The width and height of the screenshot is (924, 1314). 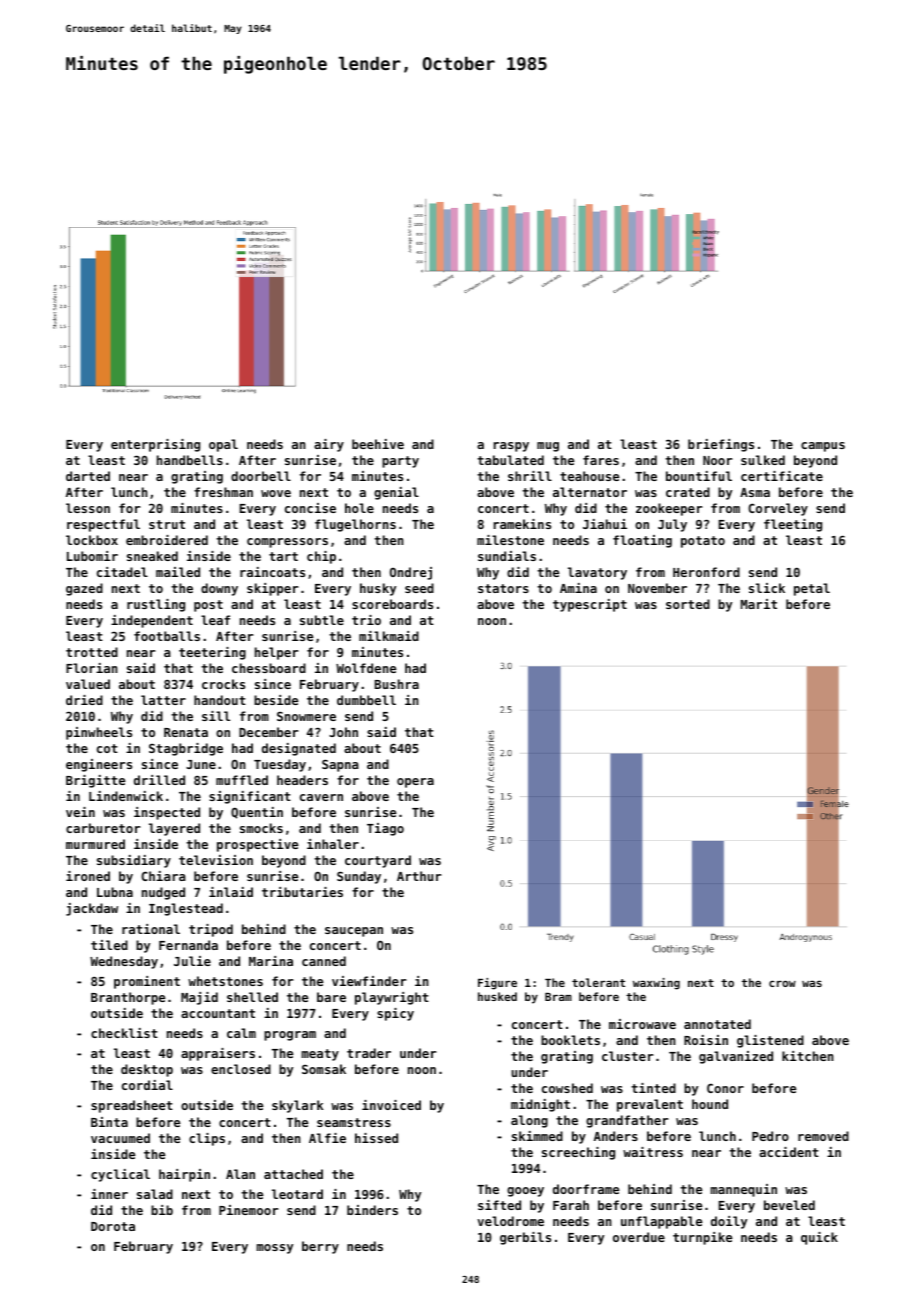 What do you see at coordinates (249, 1210) in the screenshot?
I see `Pinemoor` at bounding box center [249, 1210].
